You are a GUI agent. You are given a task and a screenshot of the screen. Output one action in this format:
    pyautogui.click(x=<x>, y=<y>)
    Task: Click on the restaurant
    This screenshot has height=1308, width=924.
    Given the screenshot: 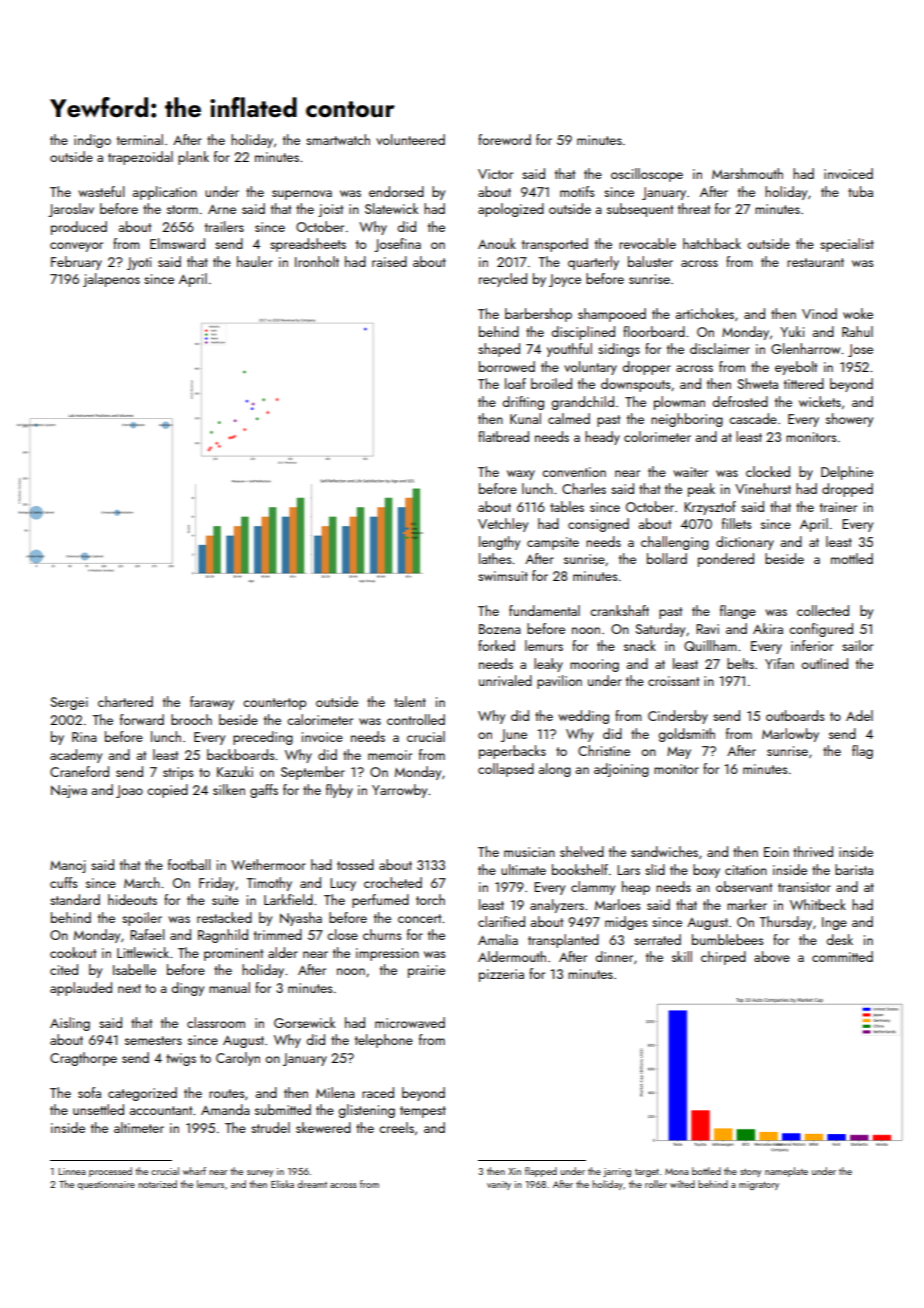 What is the action you would take?
    pyautogui.click(x=815, y=262)
